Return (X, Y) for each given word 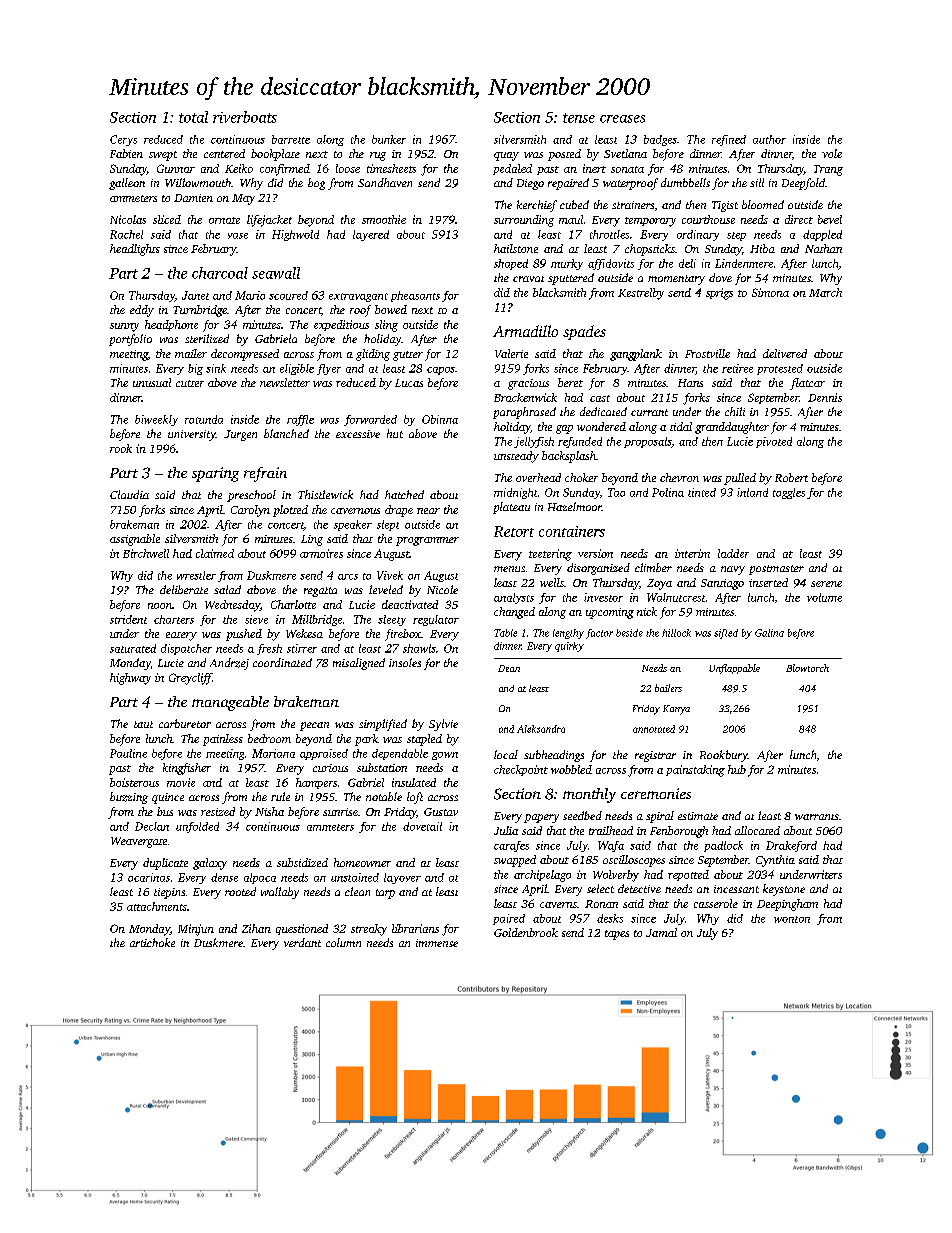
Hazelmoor (575, 506)
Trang (828, 170)
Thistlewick (325, 494)
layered (371, 235)
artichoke (152, 942)
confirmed (285, 170)
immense (437, 943)
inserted (768, 582)
